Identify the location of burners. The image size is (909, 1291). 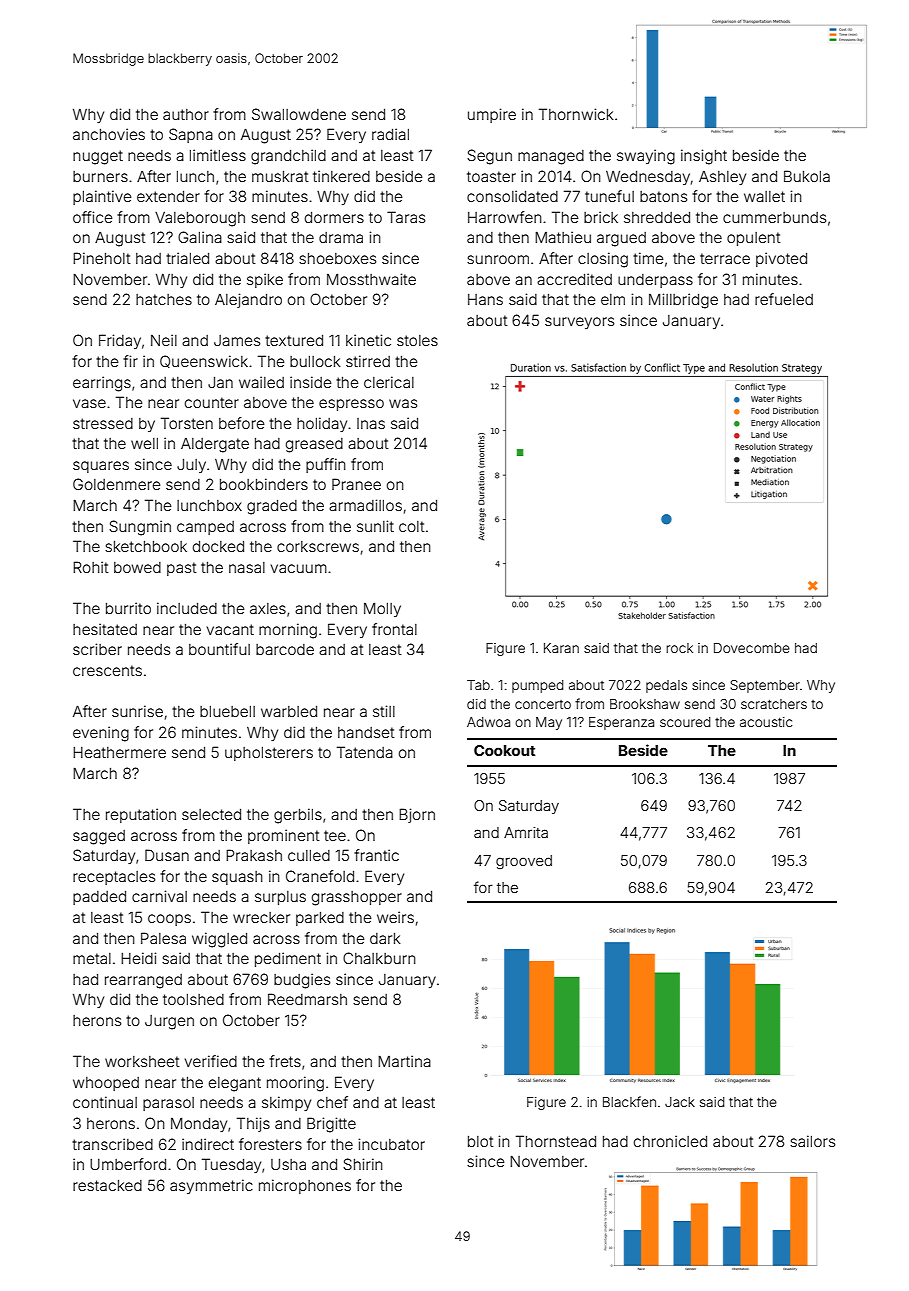
(100, 176).
